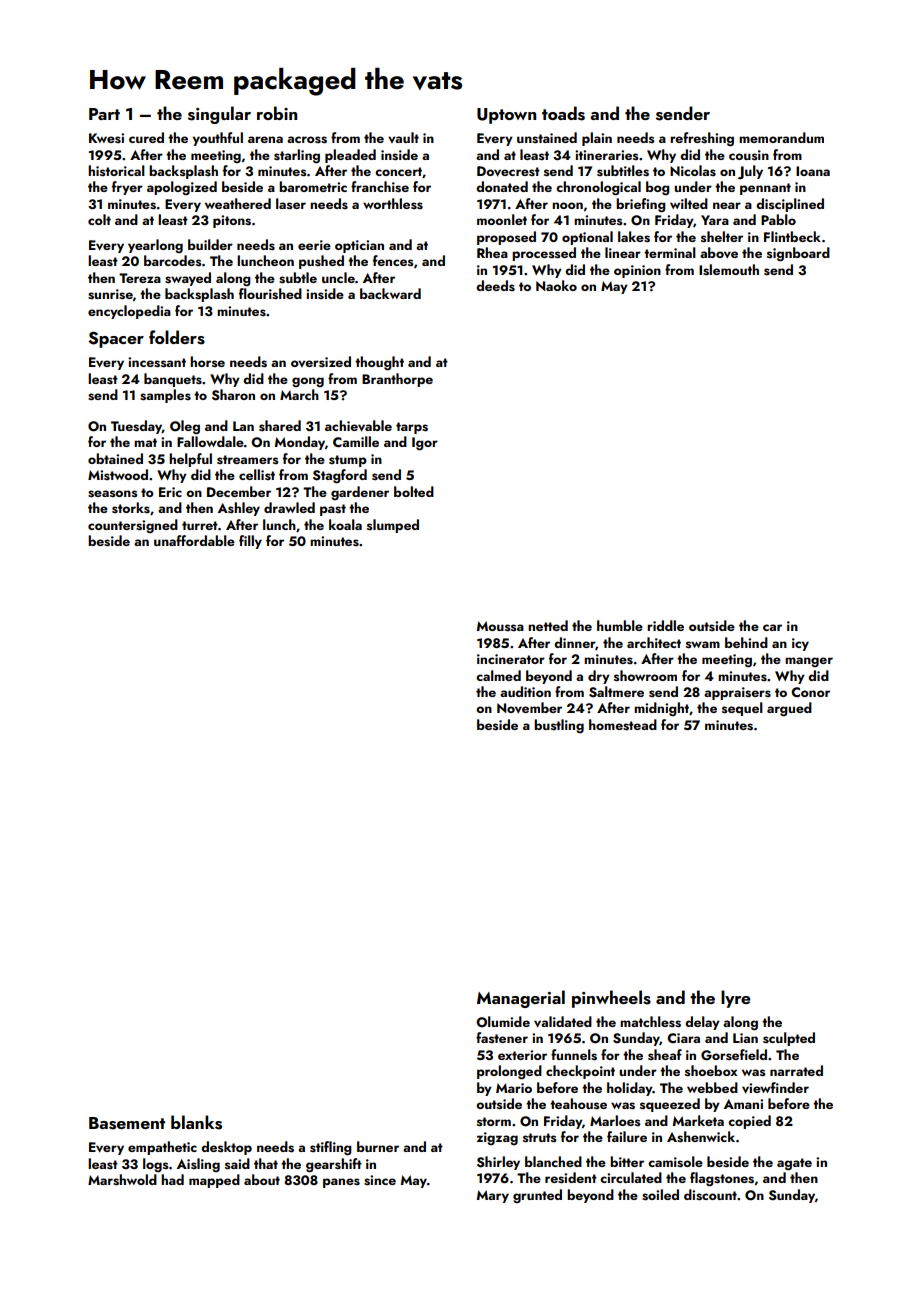  I want to click on apologized, so click(182, 188).
